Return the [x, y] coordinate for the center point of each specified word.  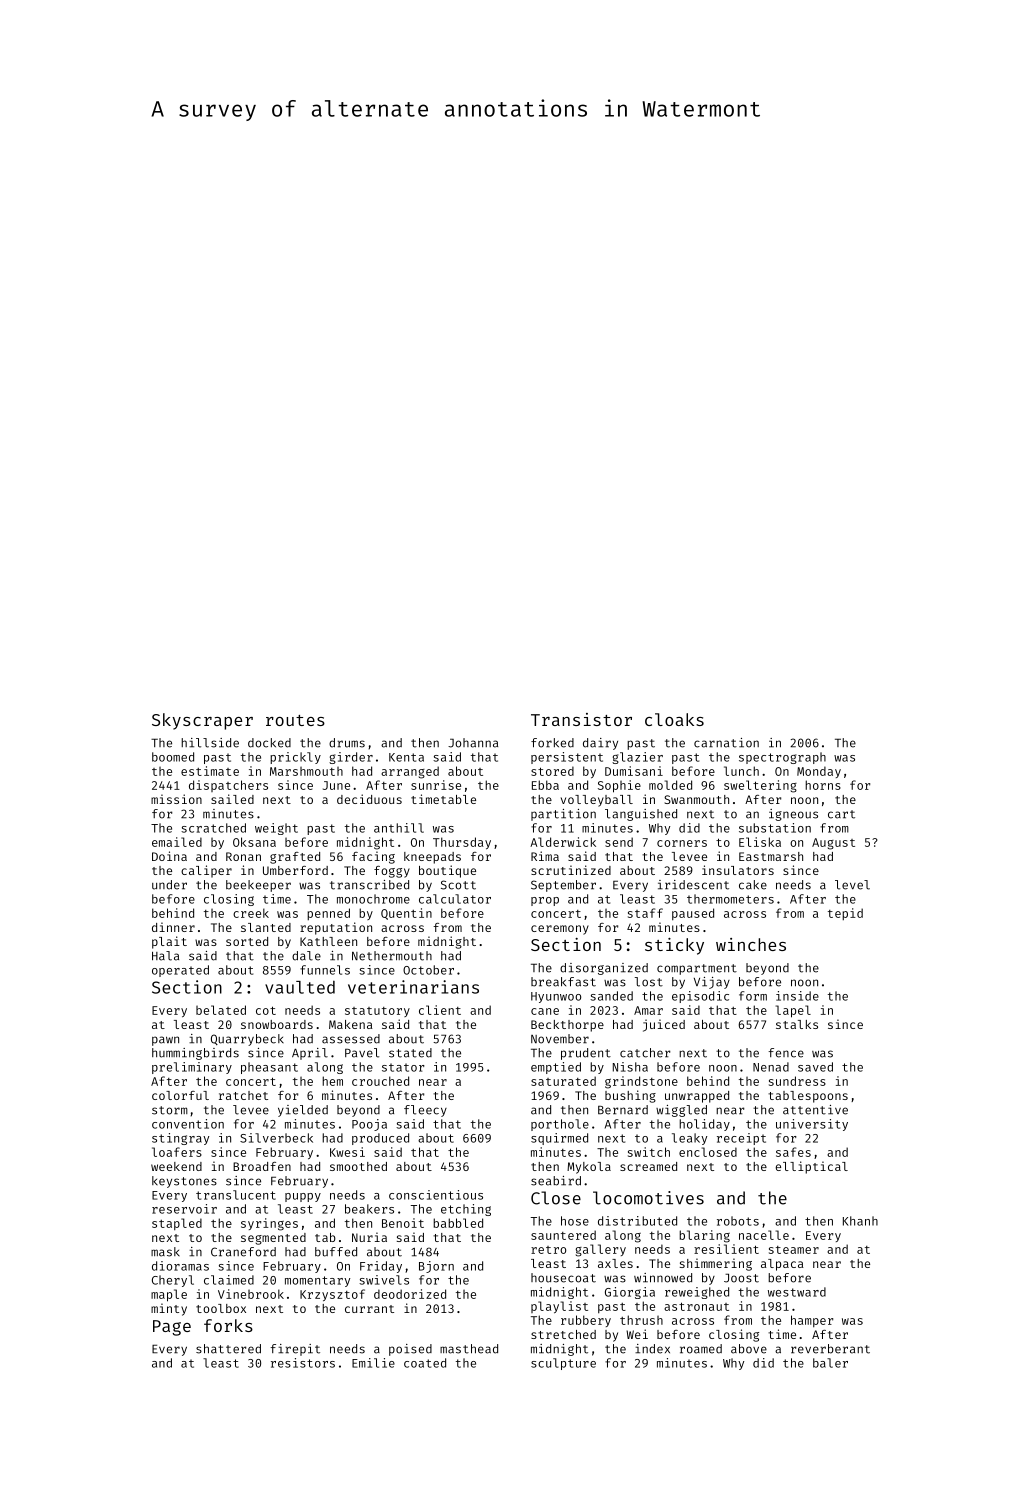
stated [410, 1053]
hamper [812, 1321]
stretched [563, 1334]
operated [180, 971]
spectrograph [782, 758]
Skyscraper [202, 721]
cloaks [674, 719]
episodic [700, 997]
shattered [228, 1349]
